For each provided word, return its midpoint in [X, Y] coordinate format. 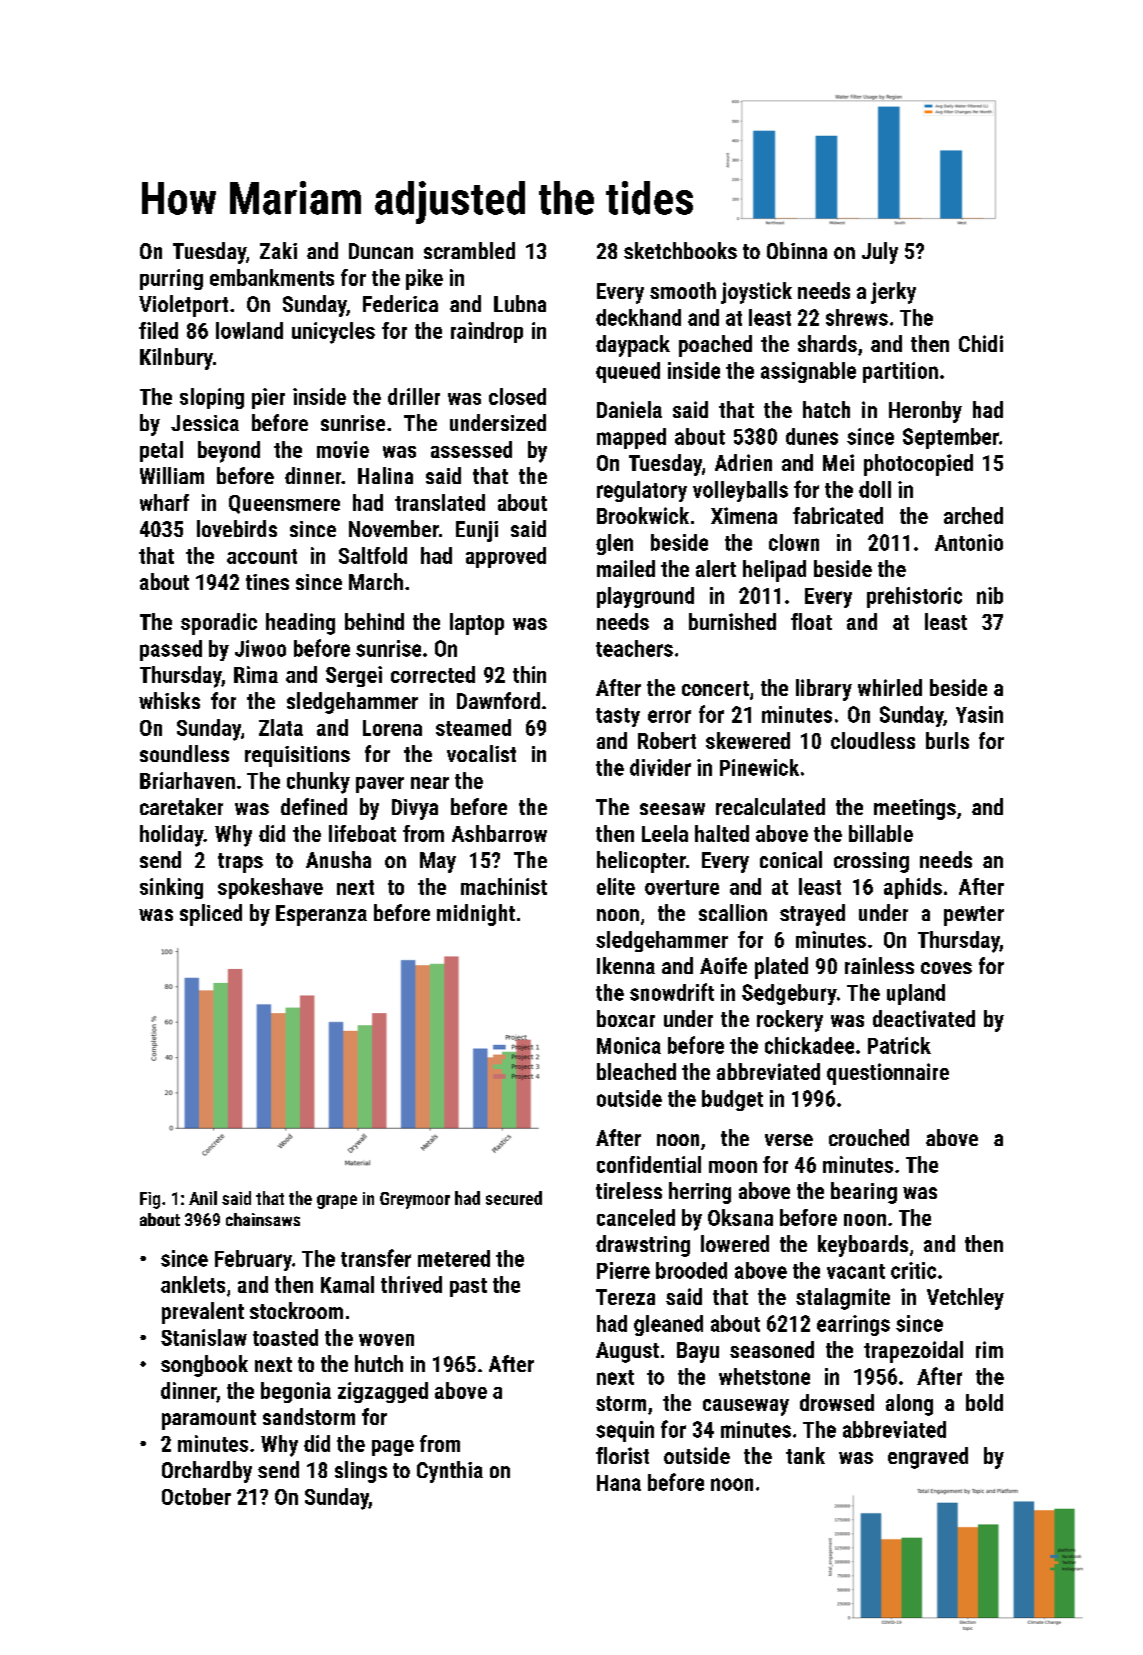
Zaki [278, 250]
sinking [171, 888]
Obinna [797, 250]
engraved [928, 1458]
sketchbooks [680, 250]
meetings [915, 809]
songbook [204, 1366]
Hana [619, 1483]
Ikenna [626, 965]
